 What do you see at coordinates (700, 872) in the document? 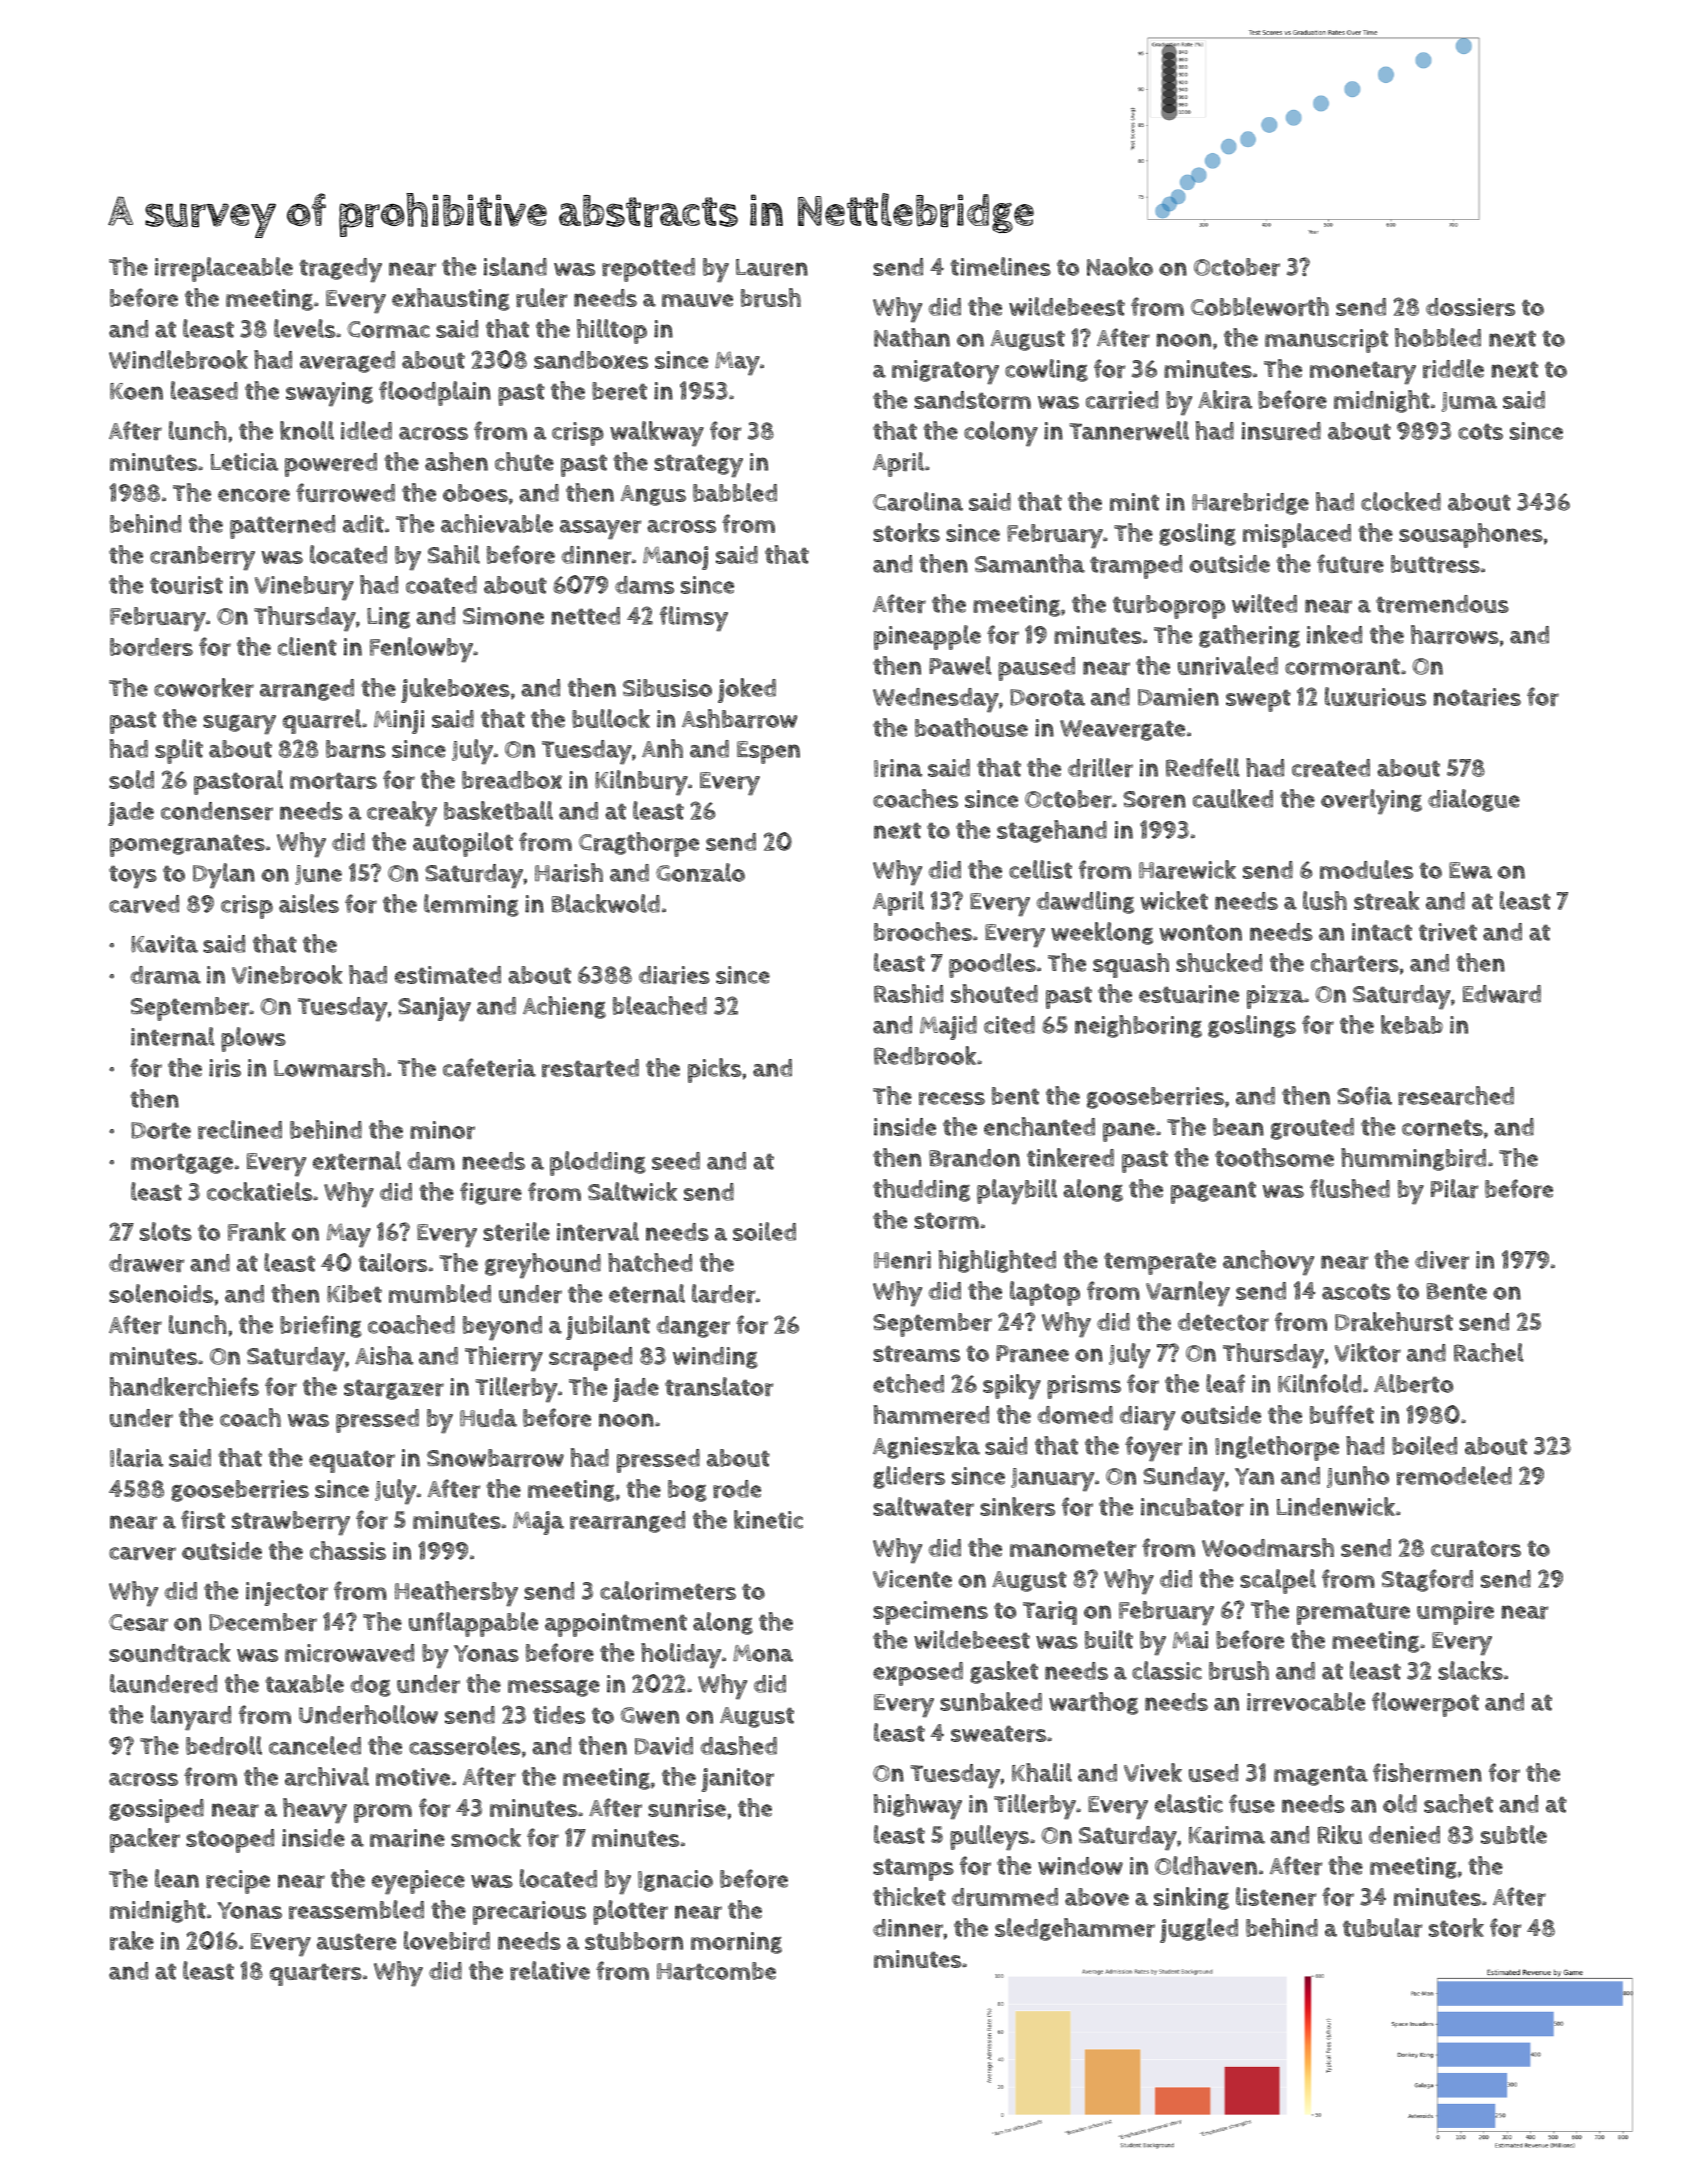
I see `Gonzalo` at bounding box center [700, 872].
